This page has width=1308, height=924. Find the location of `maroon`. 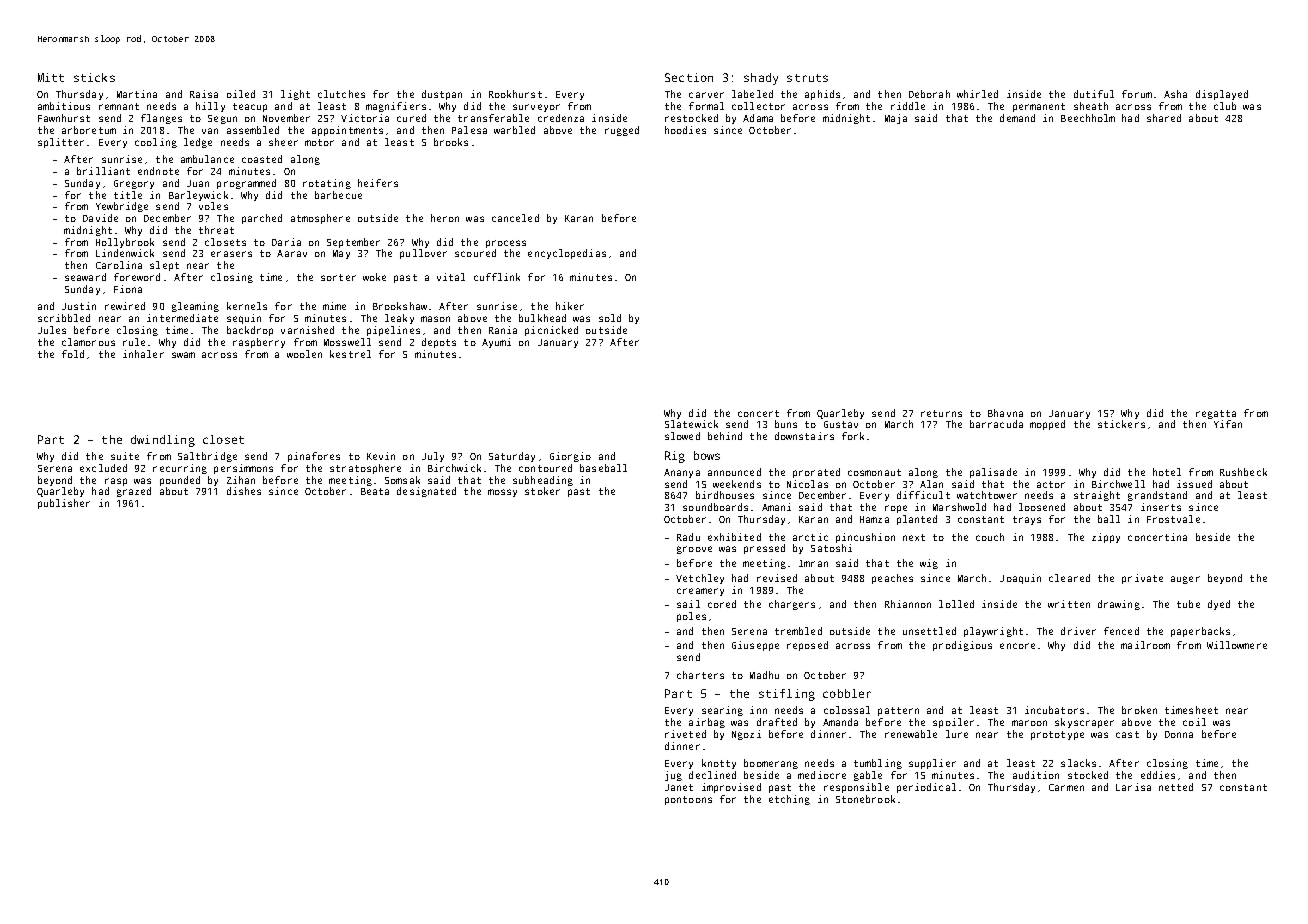

maroon is located at coordinates (1029, 723).
